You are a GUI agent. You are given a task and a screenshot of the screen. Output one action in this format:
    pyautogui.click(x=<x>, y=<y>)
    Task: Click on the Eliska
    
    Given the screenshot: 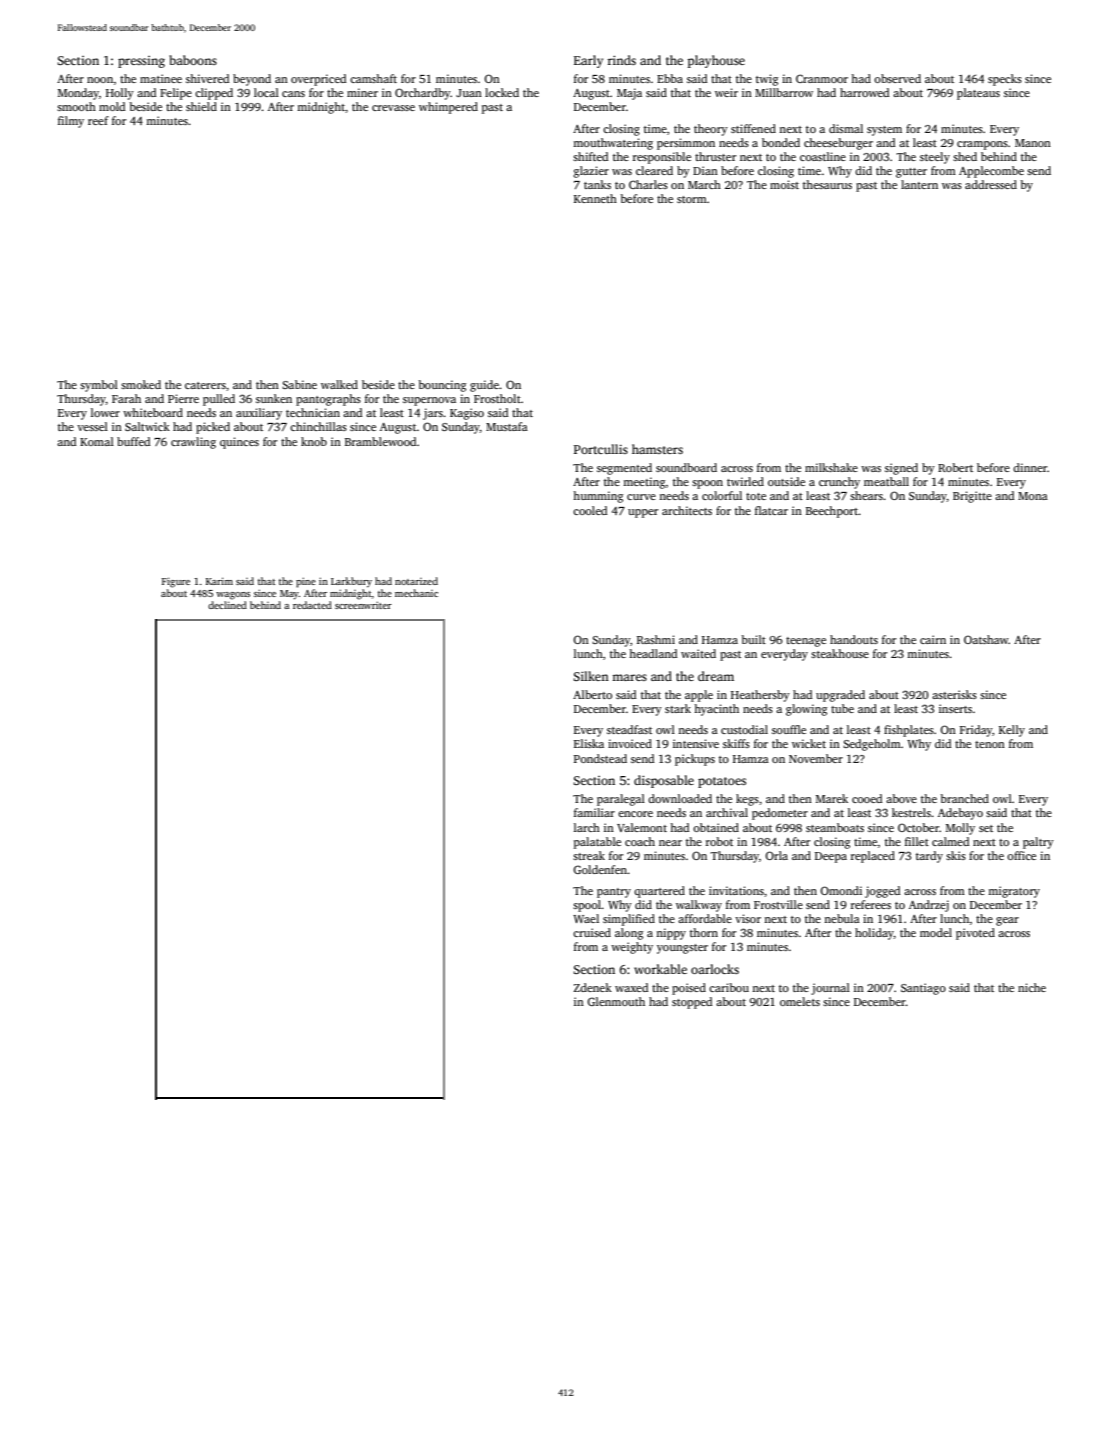 What is the action you would take?
    pyautogui.click(x=589, y=743)
